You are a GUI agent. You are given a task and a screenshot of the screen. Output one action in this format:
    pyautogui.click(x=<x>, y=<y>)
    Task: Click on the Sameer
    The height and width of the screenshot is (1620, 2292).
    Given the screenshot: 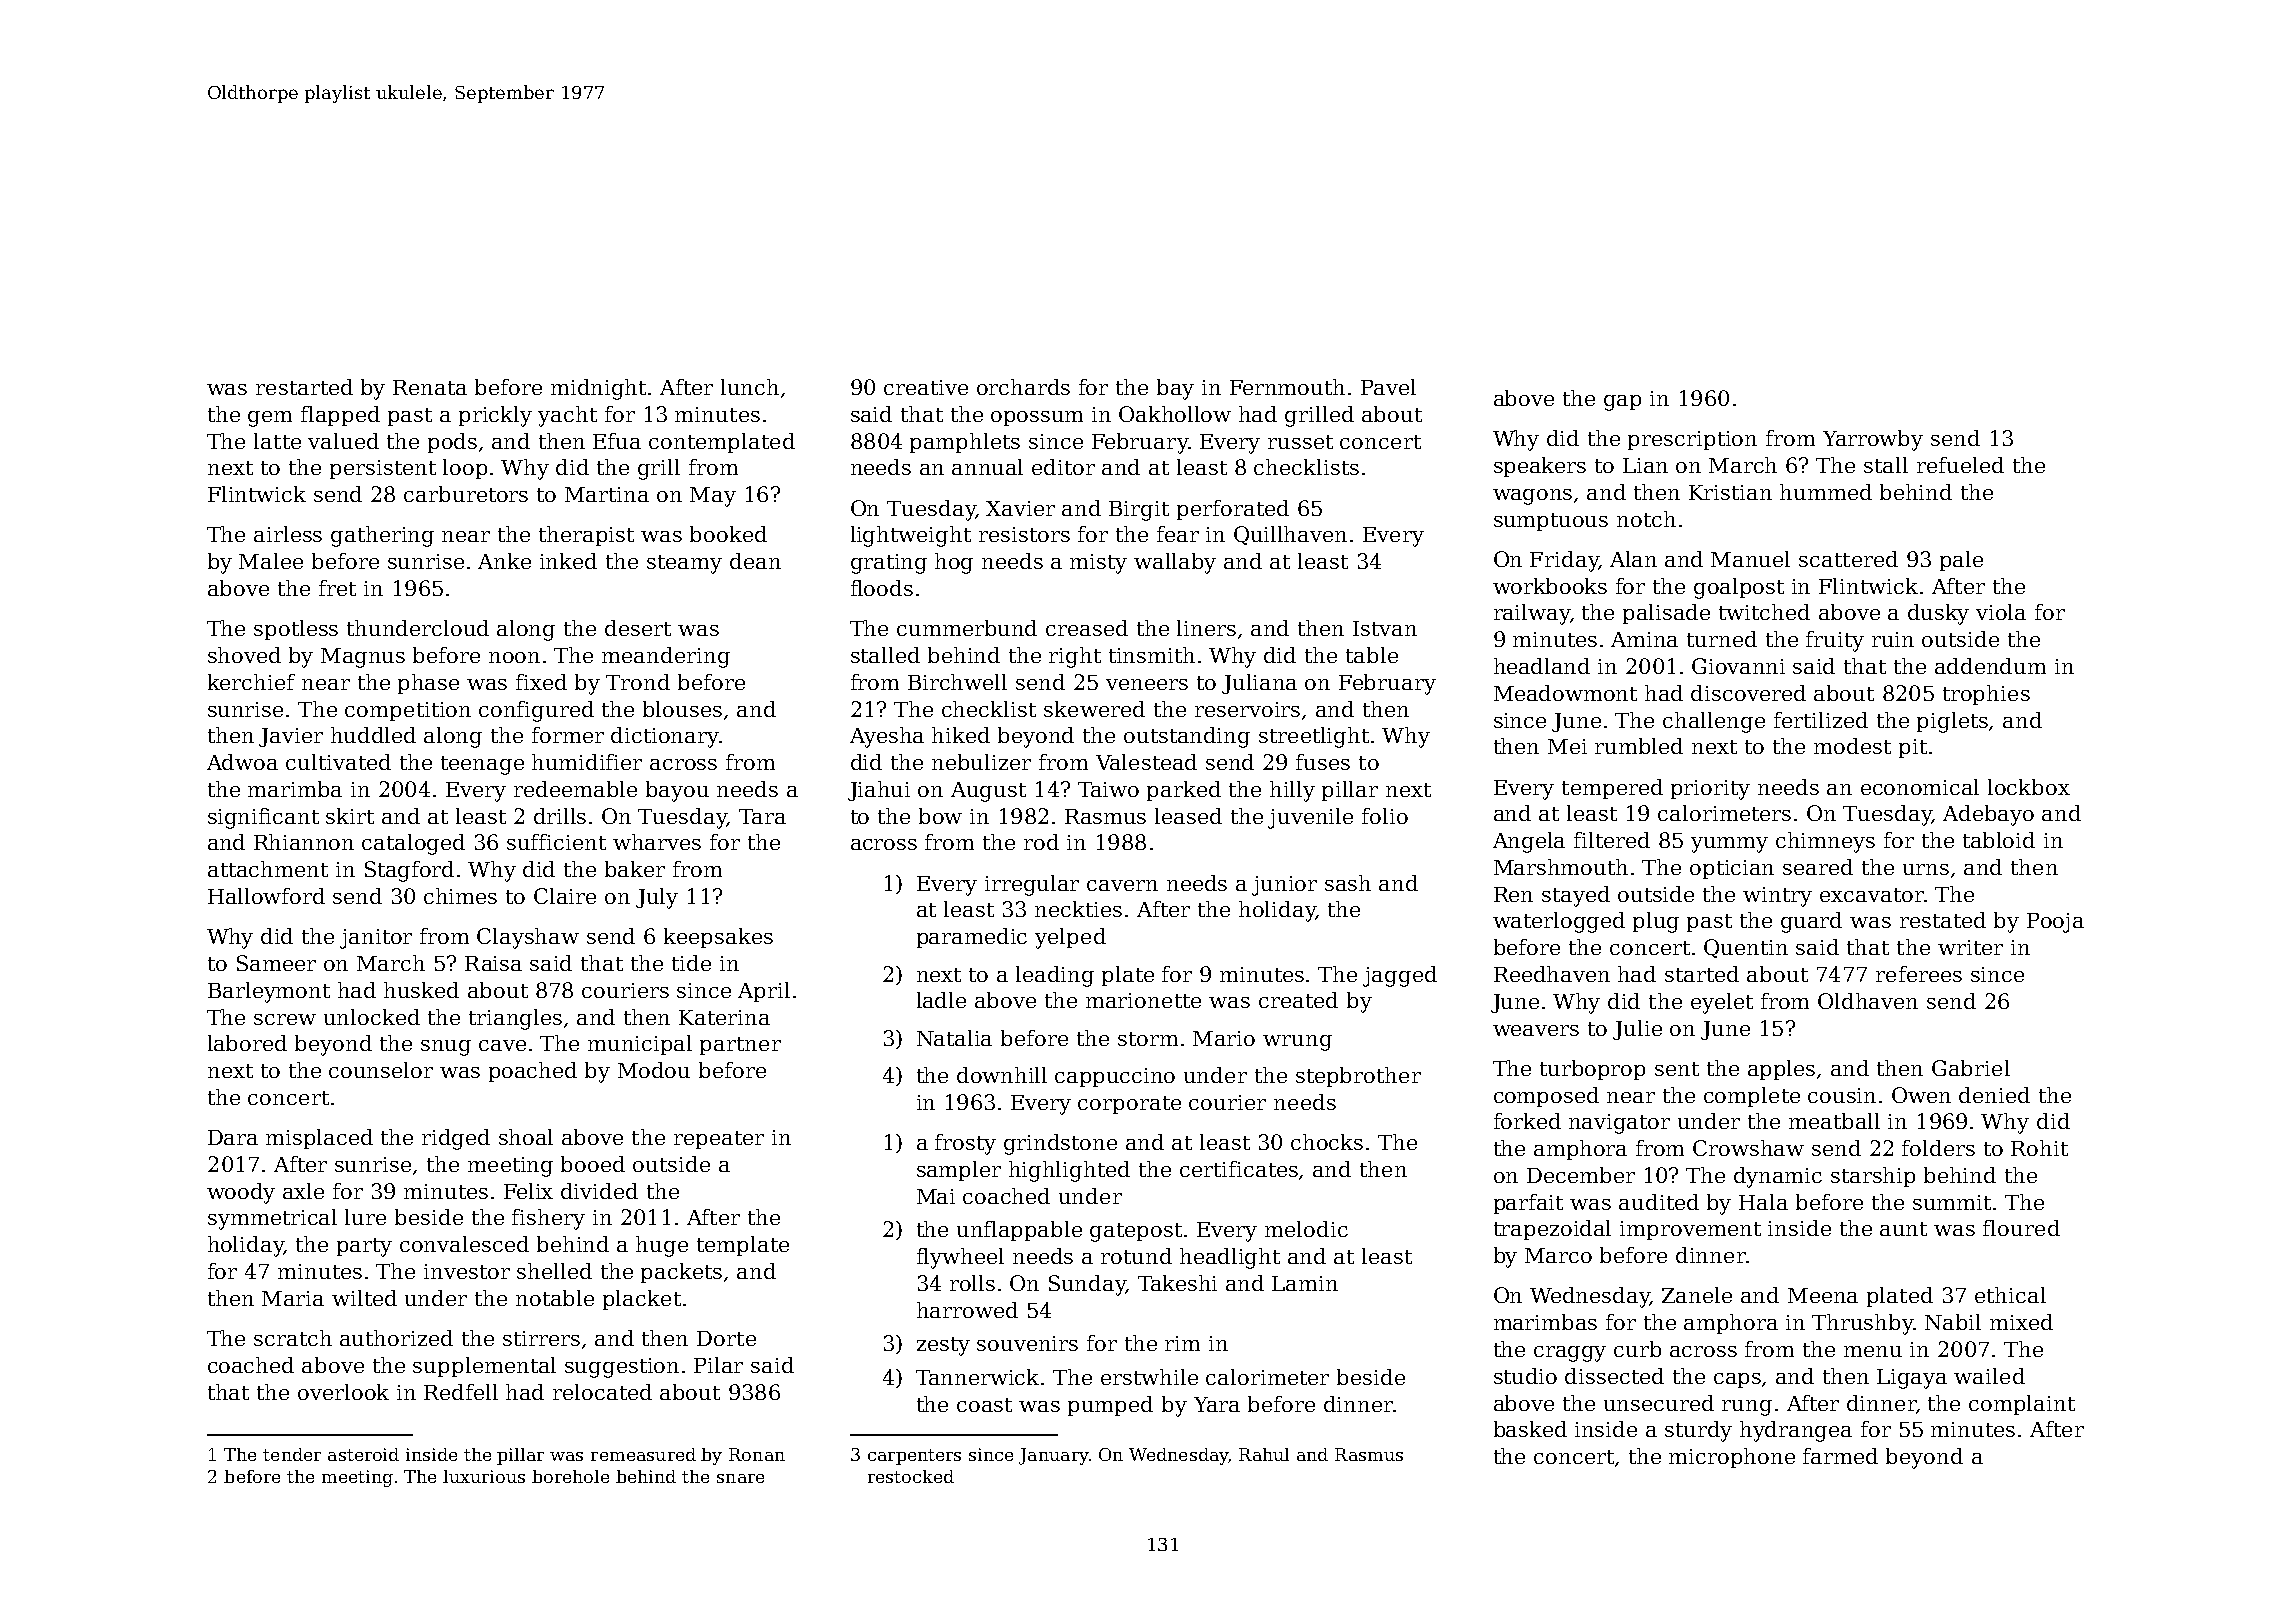 What is the action you would take?
    pyautogui.click(x=276, y=963)
